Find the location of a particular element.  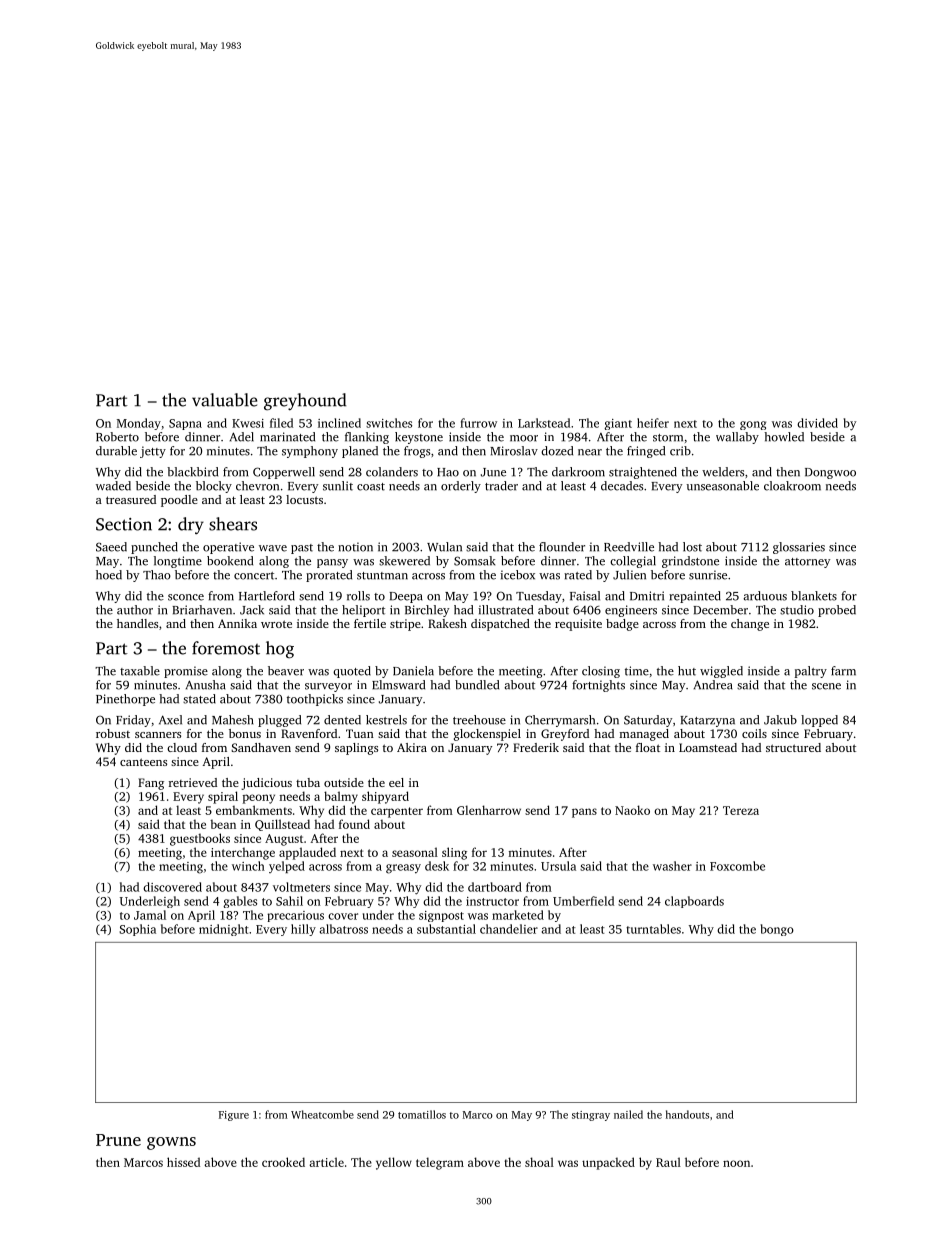

howled is located at coordinates (784, 437).
